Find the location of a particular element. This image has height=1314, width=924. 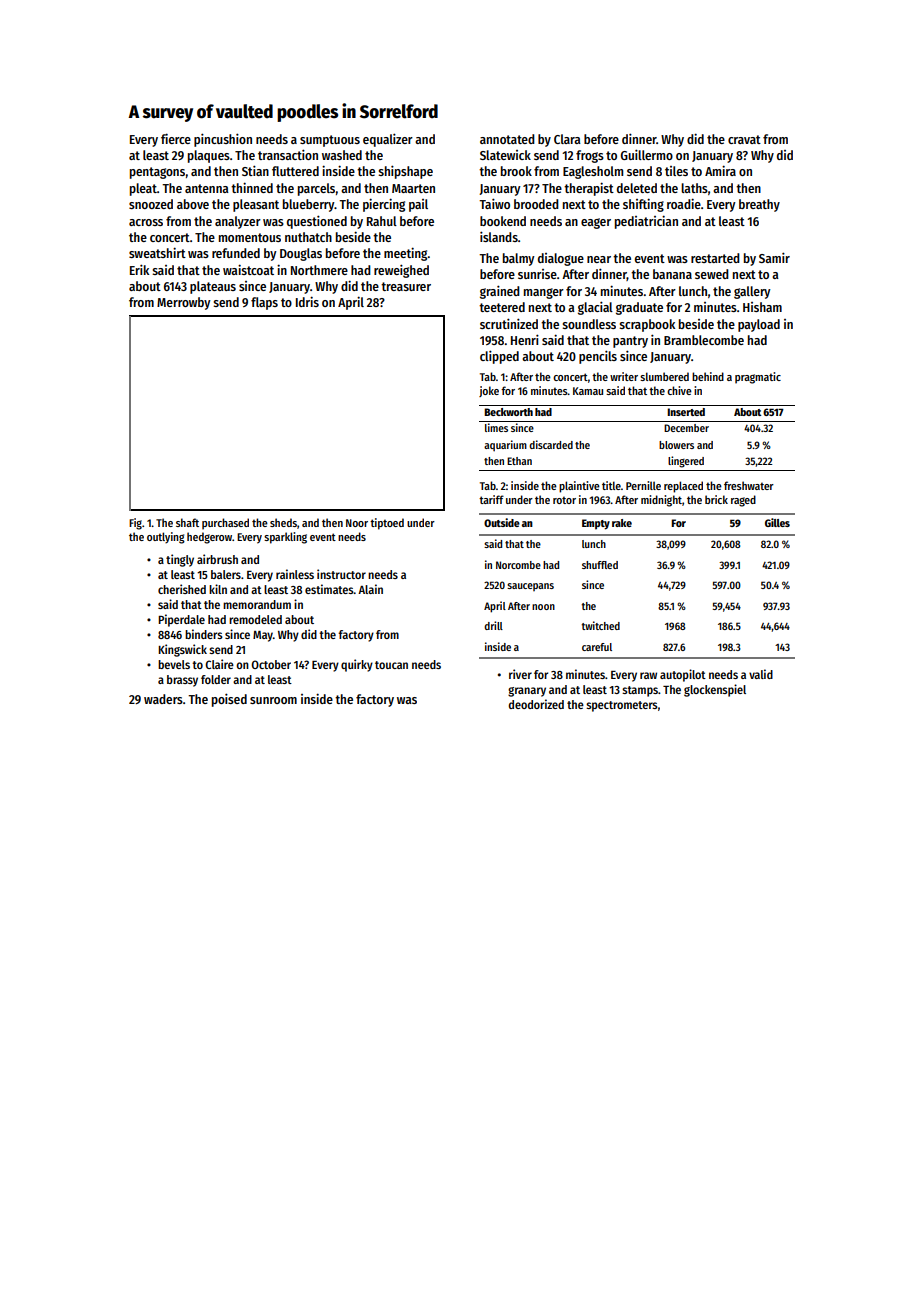

Rahul is located at coordinates (382, 221).
